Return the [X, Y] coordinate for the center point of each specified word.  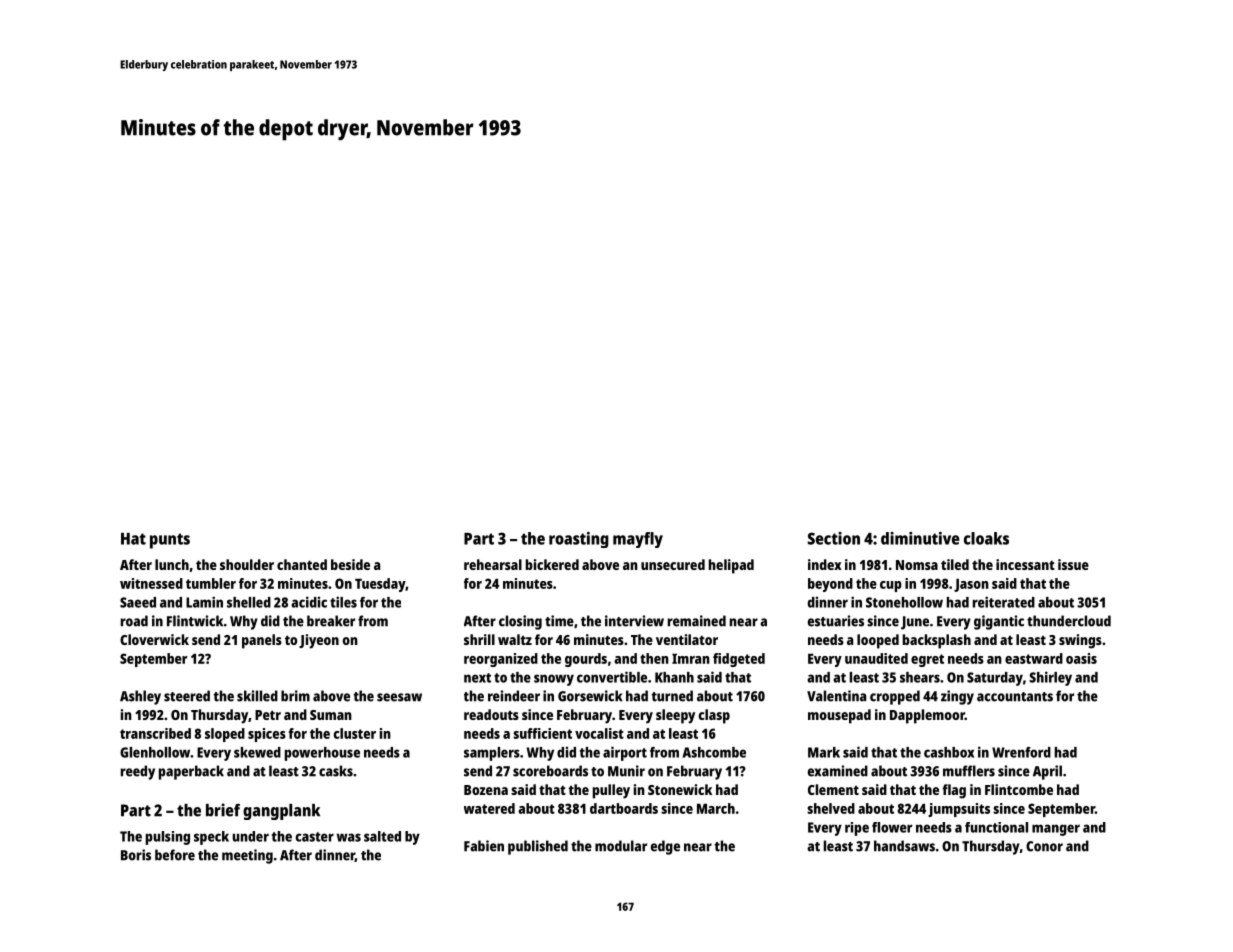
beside [350, 564]
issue [1073, 564]
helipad [731, 566]
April [1047, 772]
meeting [247, 856]
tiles [343, 602]
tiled [955, 564]
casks [336, 771]
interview [634, 621]
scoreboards [550, 771]
